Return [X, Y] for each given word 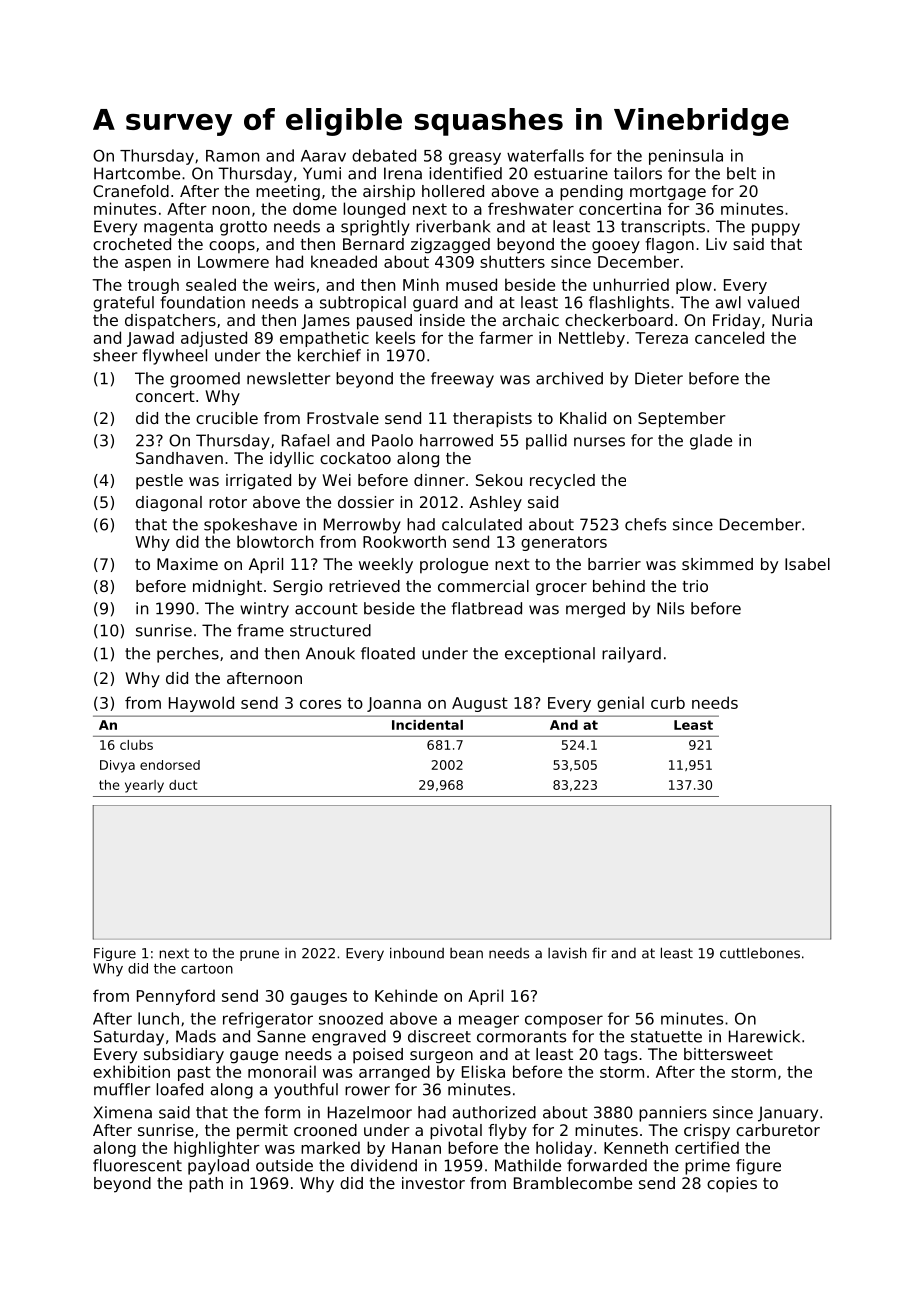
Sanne [281, 1036]
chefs [645, 524]
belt [741, 173]
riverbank [453, 226]
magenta [178, 228]
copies [732, 1185]
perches [188, 655]
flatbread [486, 608]
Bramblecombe [573, 1183]
